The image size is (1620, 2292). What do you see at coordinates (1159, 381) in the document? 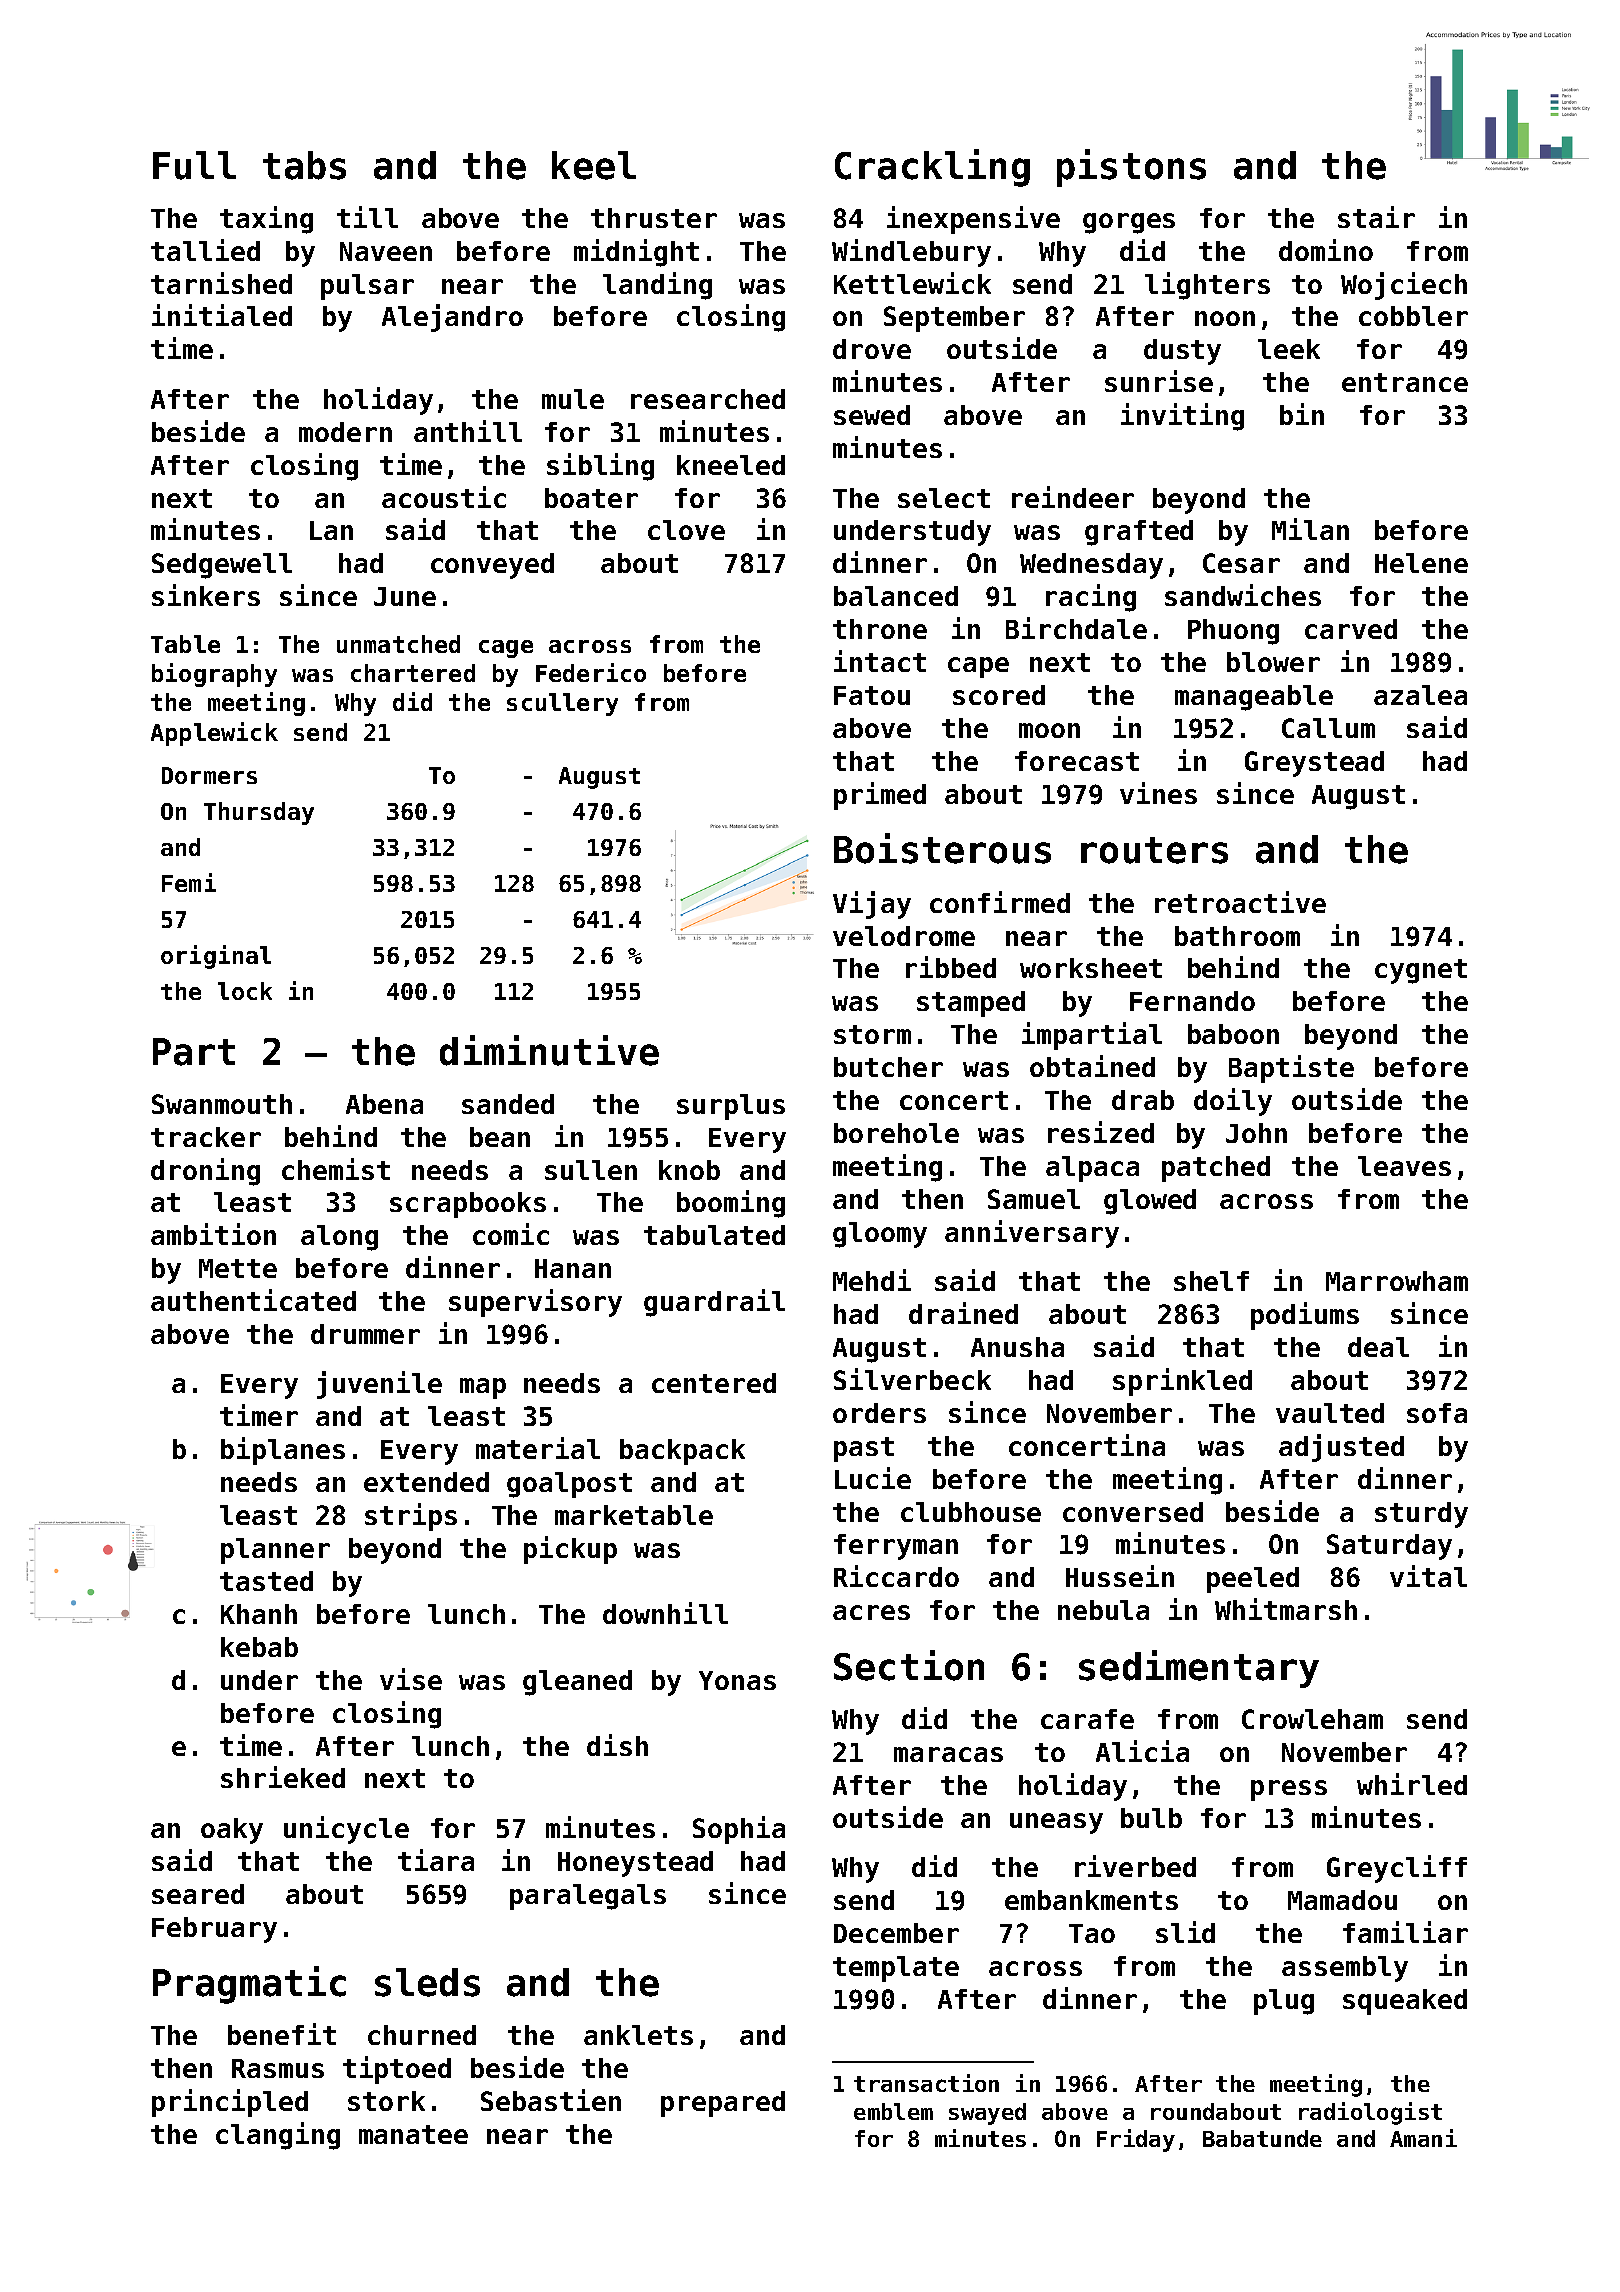
I see `sunrise` at bounding box center [1159, 381].
